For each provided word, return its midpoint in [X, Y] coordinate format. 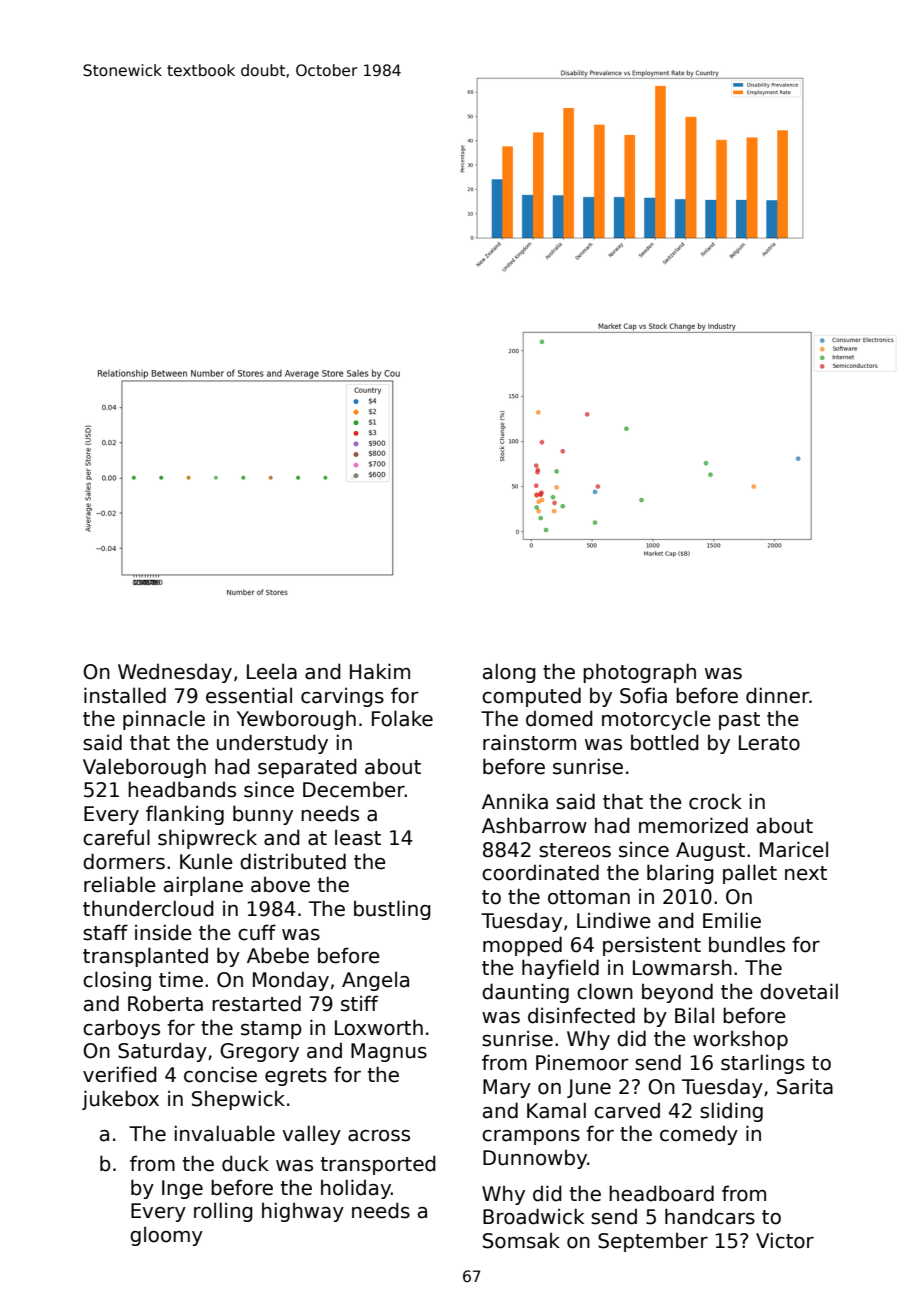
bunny [263, 815]
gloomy [166, 1236]
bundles [747, 944]
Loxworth [379, 1027]
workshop [740, 1040]
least [358, 837]
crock [715, 801]
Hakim [380, 671]
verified [120, 1074]
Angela [375, 981]
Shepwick [238, 1100]
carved [627, 1110]
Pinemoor [582, 1062]
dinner [777, 695]
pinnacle [164, 720]
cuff [257, 932]
